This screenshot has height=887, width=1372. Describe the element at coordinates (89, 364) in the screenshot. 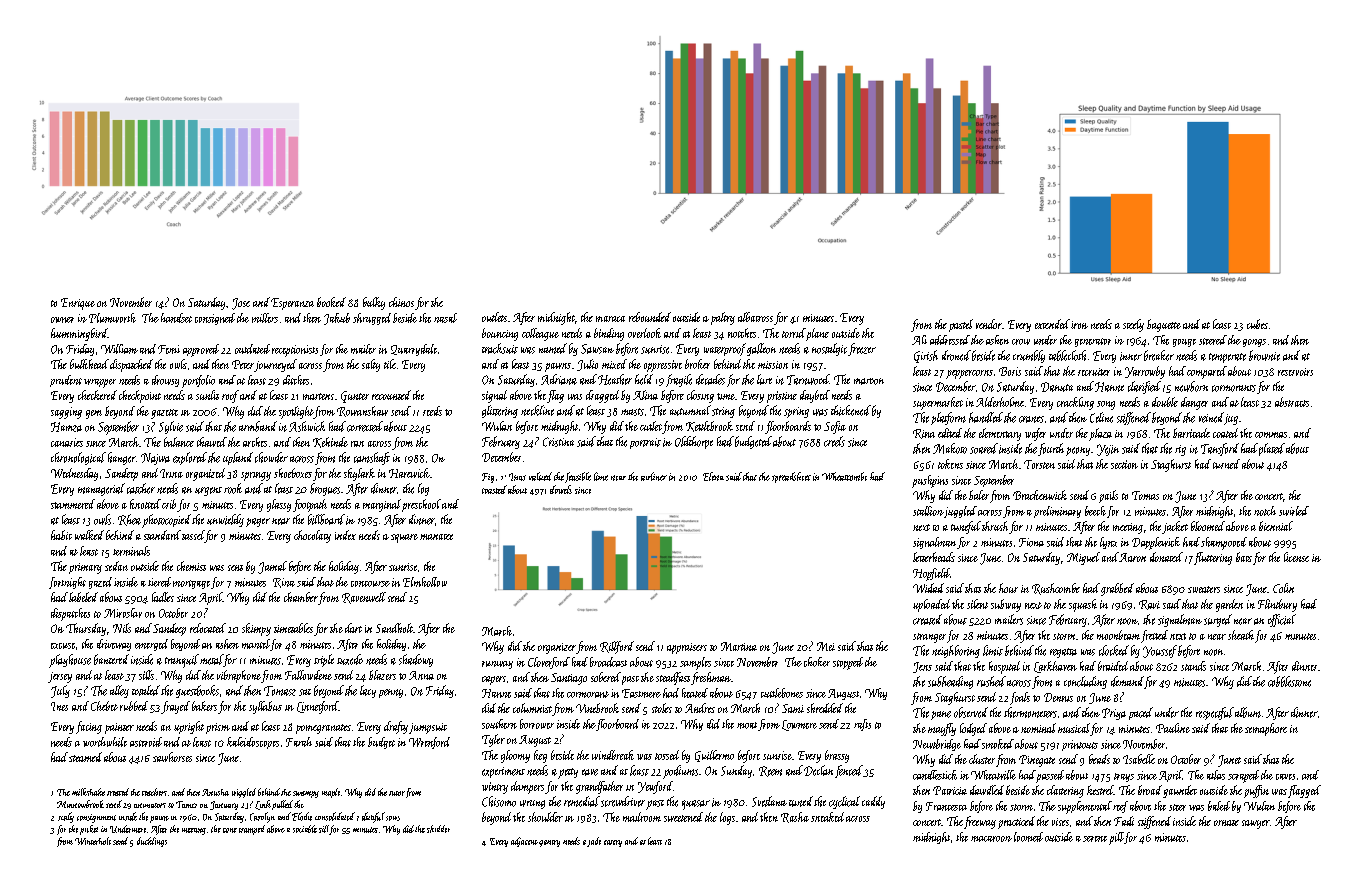

I see `bulkhead` at that location.
